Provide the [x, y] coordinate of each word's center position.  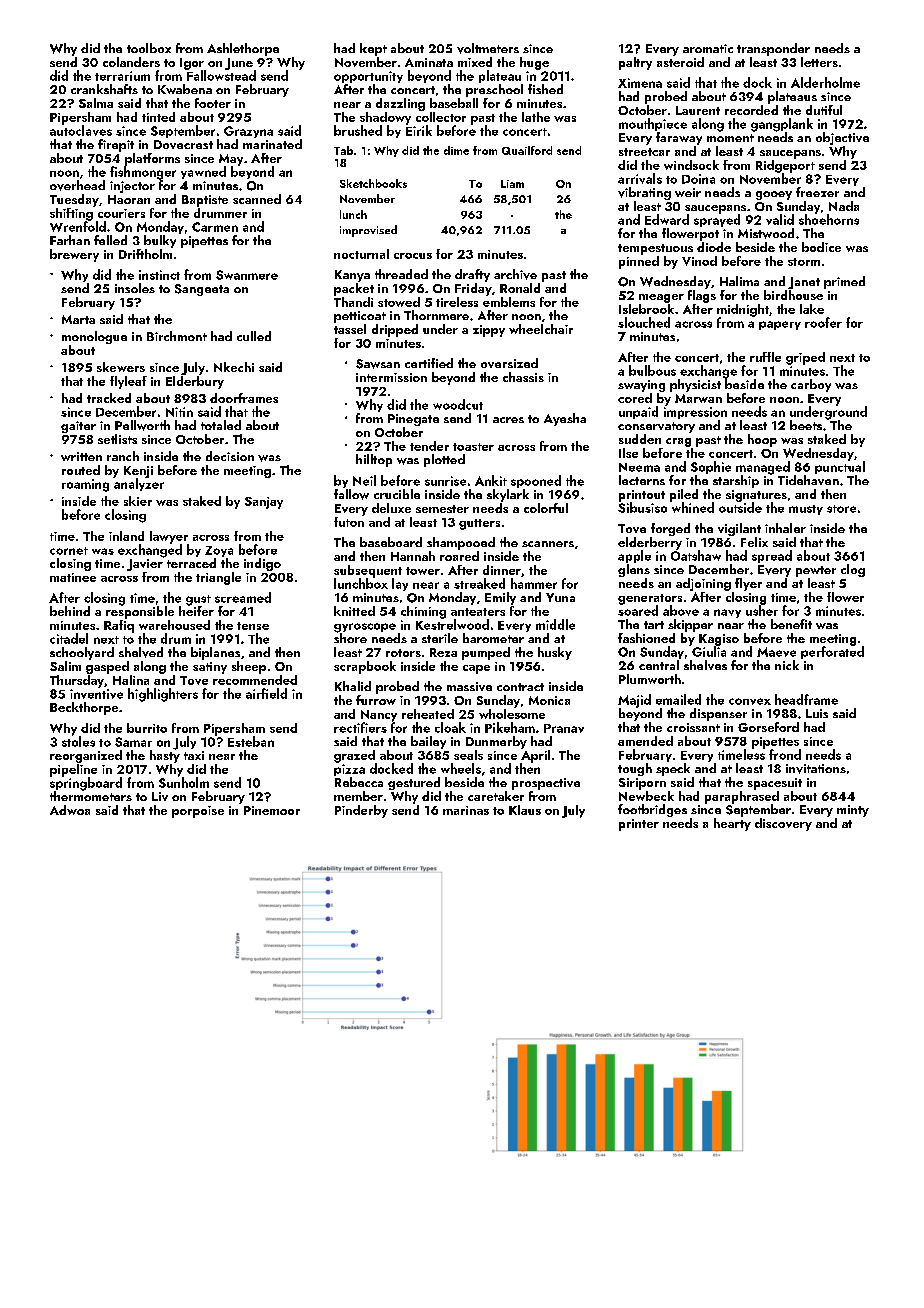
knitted [354, 611]
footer [213, 103]
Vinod [699, 261]
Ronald [520, 288]
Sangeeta [202, 290]
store [841, 509]
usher [762, 610]
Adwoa [70, 810]
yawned [203, 172]
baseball [454, 103]
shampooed [461, 543]
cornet [69, 551]
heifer [196, 611]
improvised [368, 231]
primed [844, 282]
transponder [773, 49]
